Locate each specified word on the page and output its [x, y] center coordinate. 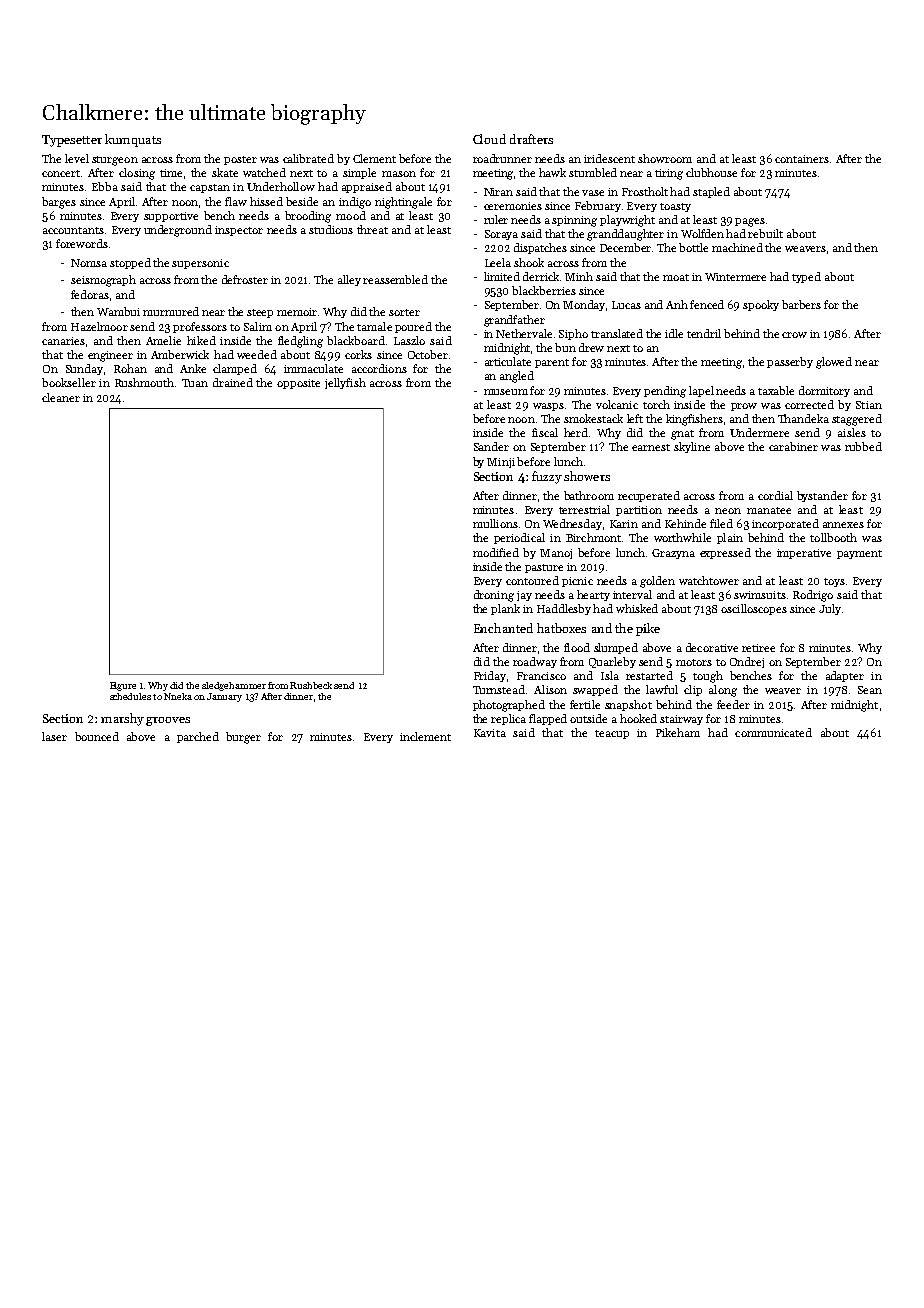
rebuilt [765, 233]
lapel [701, 391]
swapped [595, 690]
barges [59, 203]
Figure [123, 686]
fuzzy [547, 477]
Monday [584, 305]
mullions [495, 523]
